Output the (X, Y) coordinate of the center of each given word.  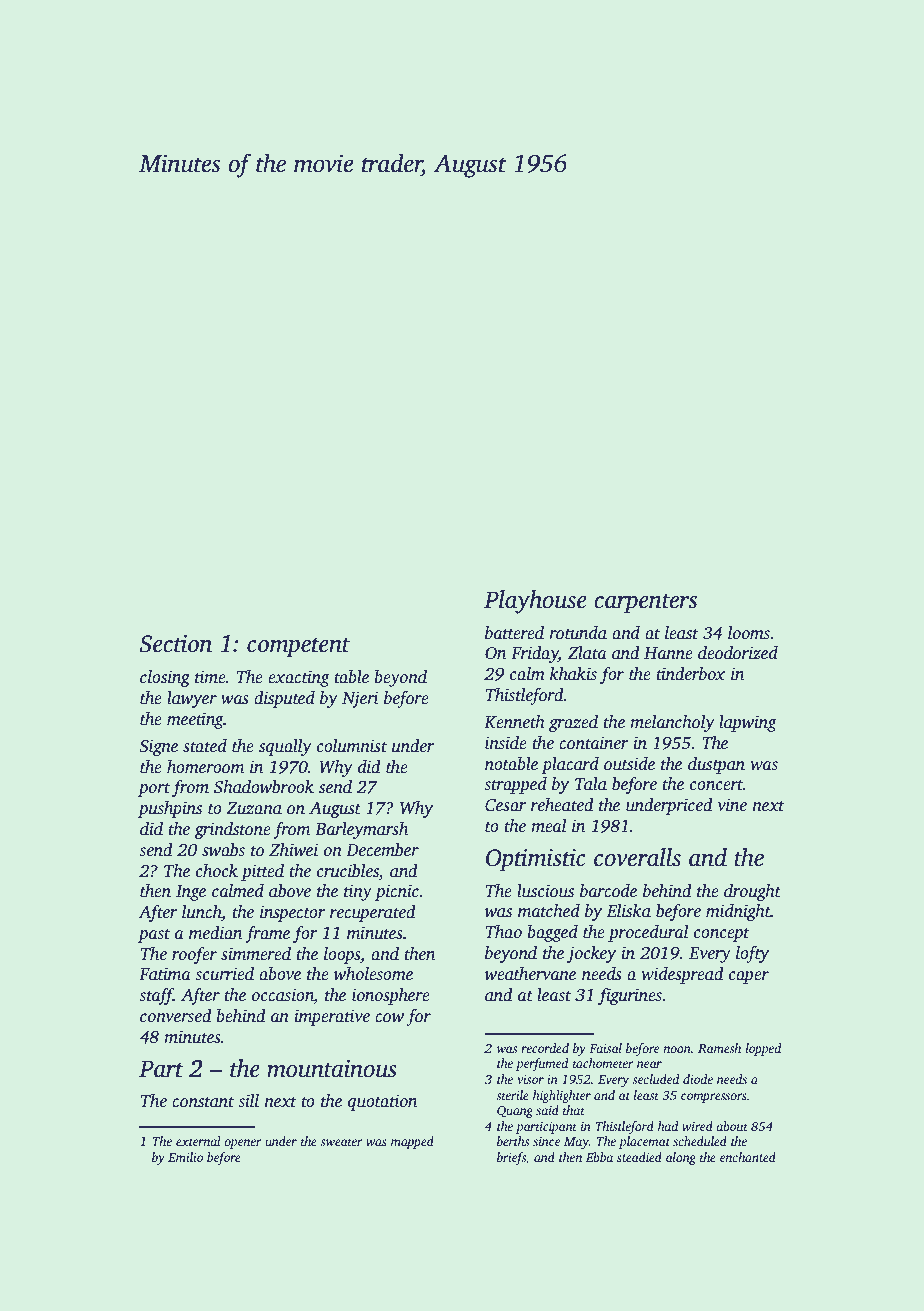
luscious (545, 891)
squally (285, 747)
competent (298, 647)
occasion (283, 996)
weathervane (530, 974)
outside (629, 764)
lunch (202, 913)
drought (752, 892)
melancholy (672, 723)
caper (749, 977)
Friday (534, 654)
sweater (341, 1142)
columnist (352, 746)
